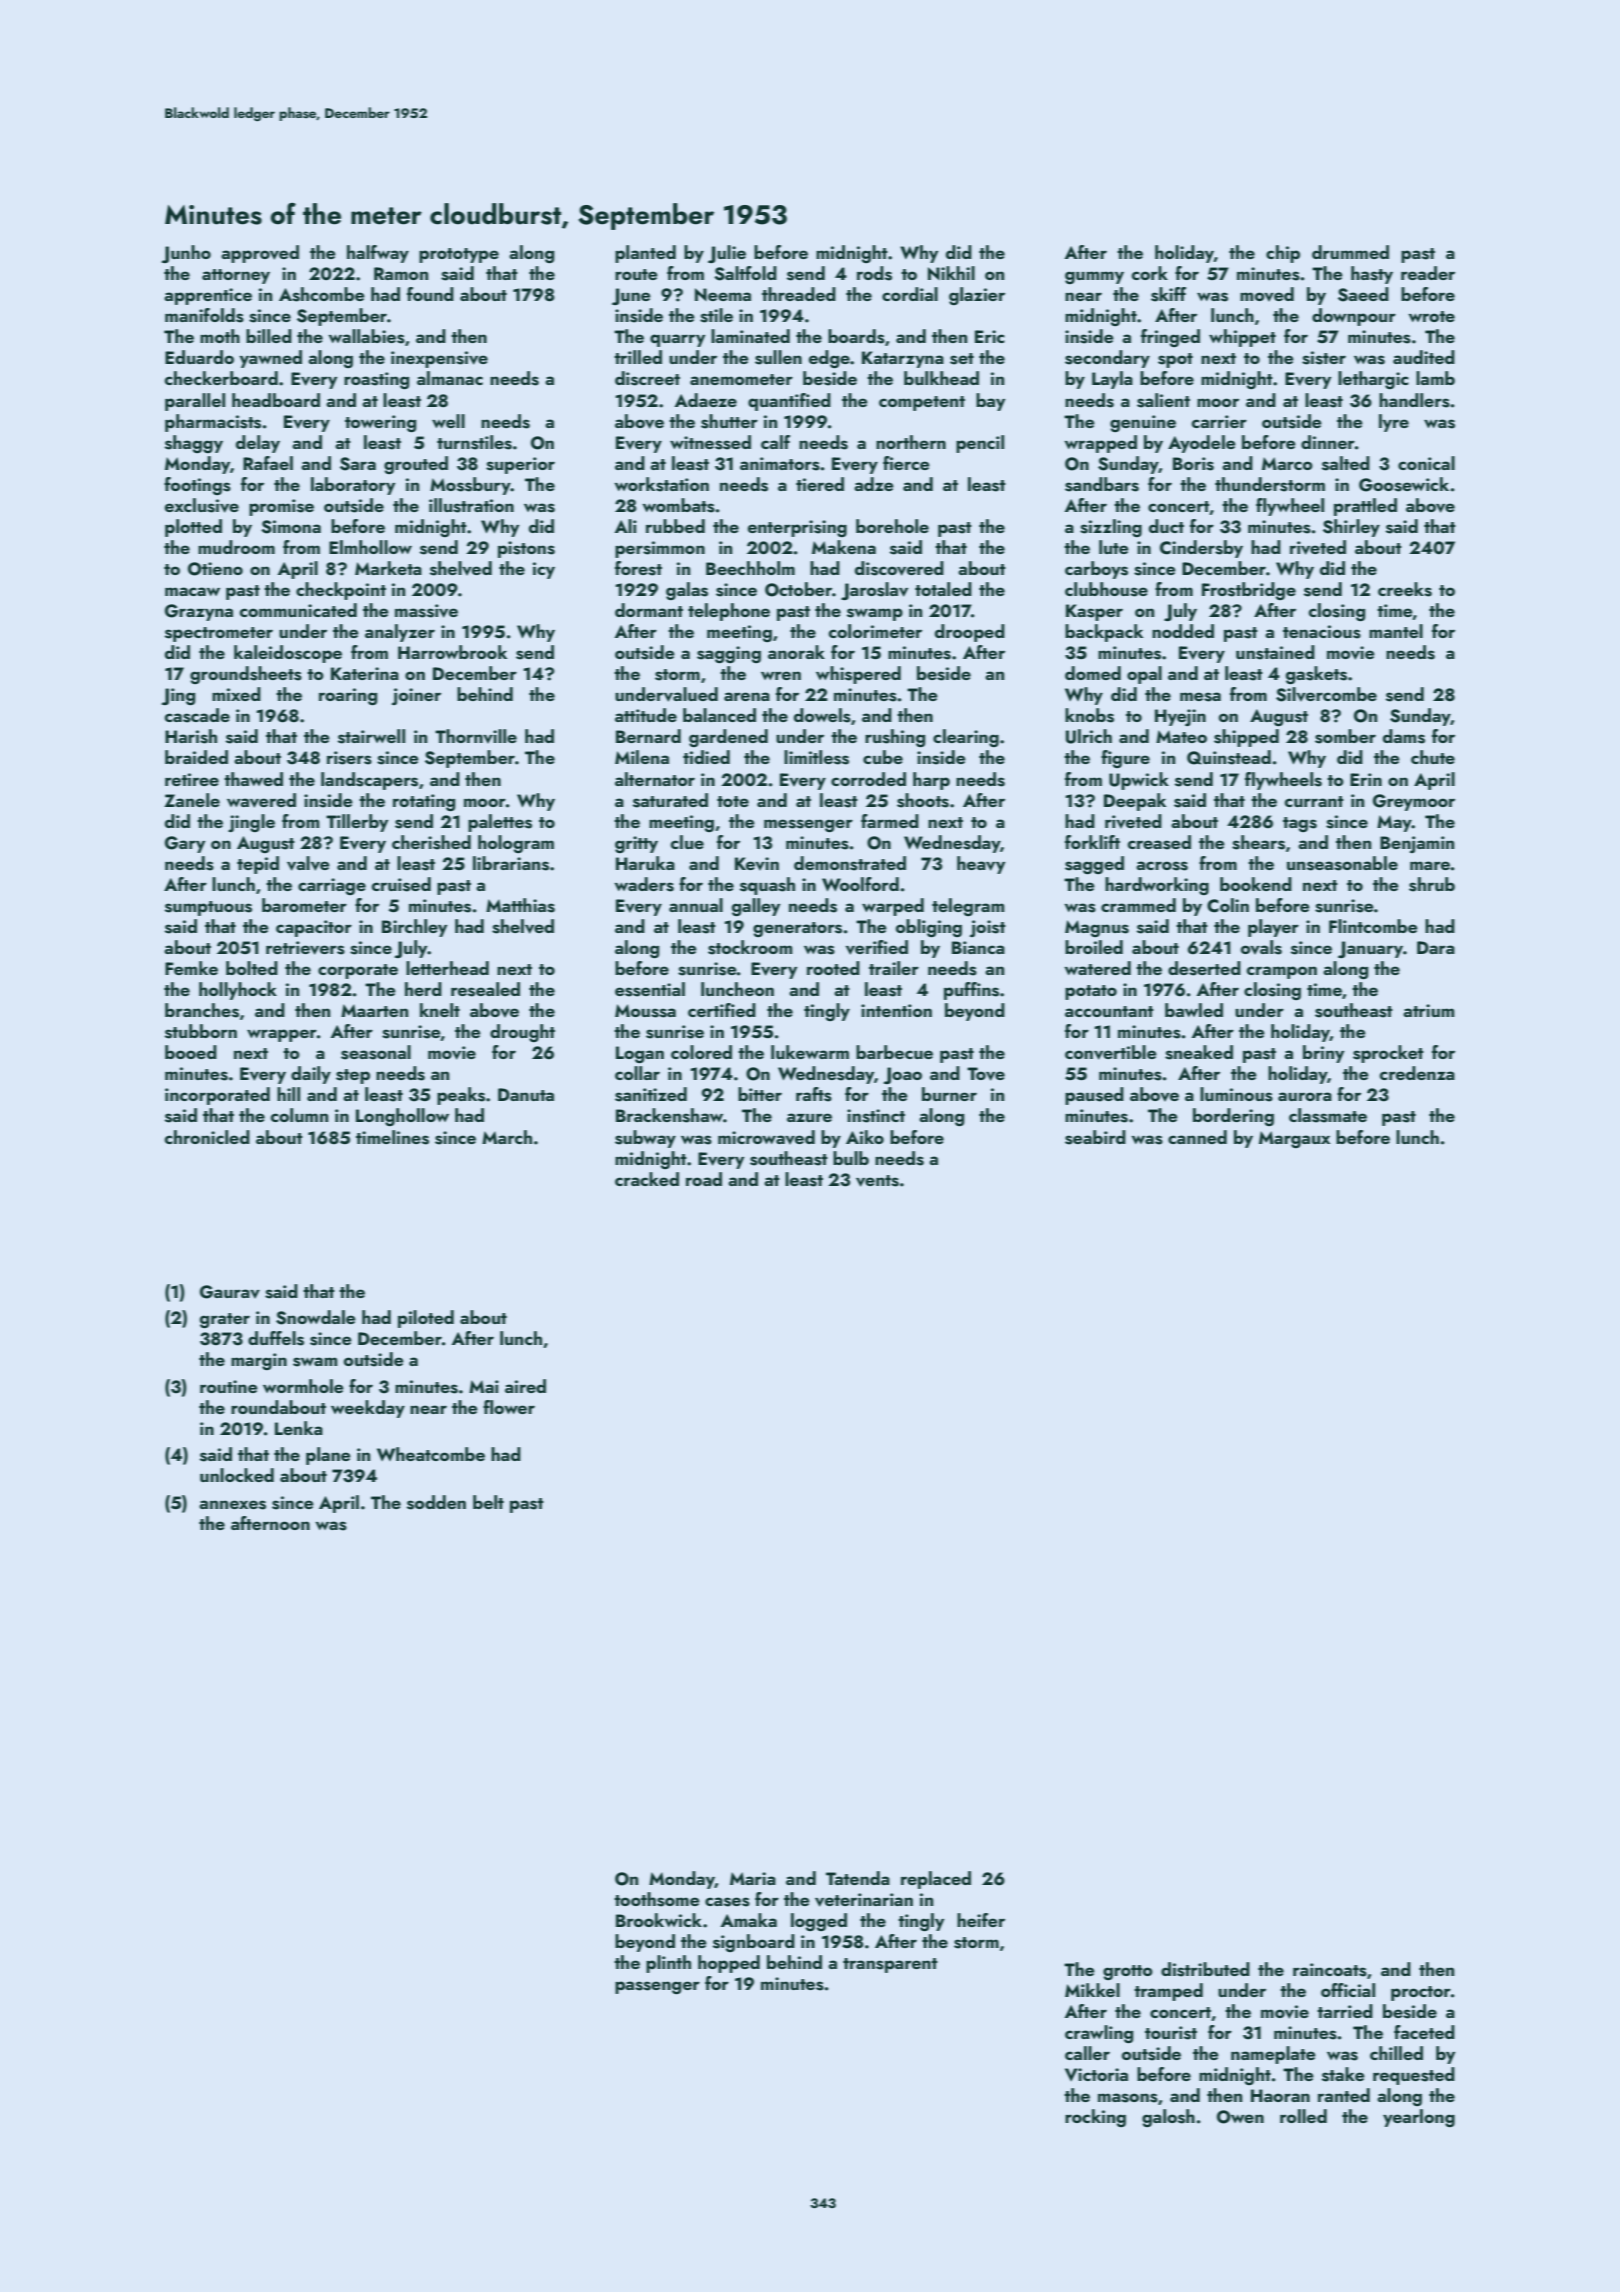 The image size is (1620, 2292). What do you see at coordinates (1365, 507) in the screenshot?
I see `prattled` at bounding box center [1365, 507].
